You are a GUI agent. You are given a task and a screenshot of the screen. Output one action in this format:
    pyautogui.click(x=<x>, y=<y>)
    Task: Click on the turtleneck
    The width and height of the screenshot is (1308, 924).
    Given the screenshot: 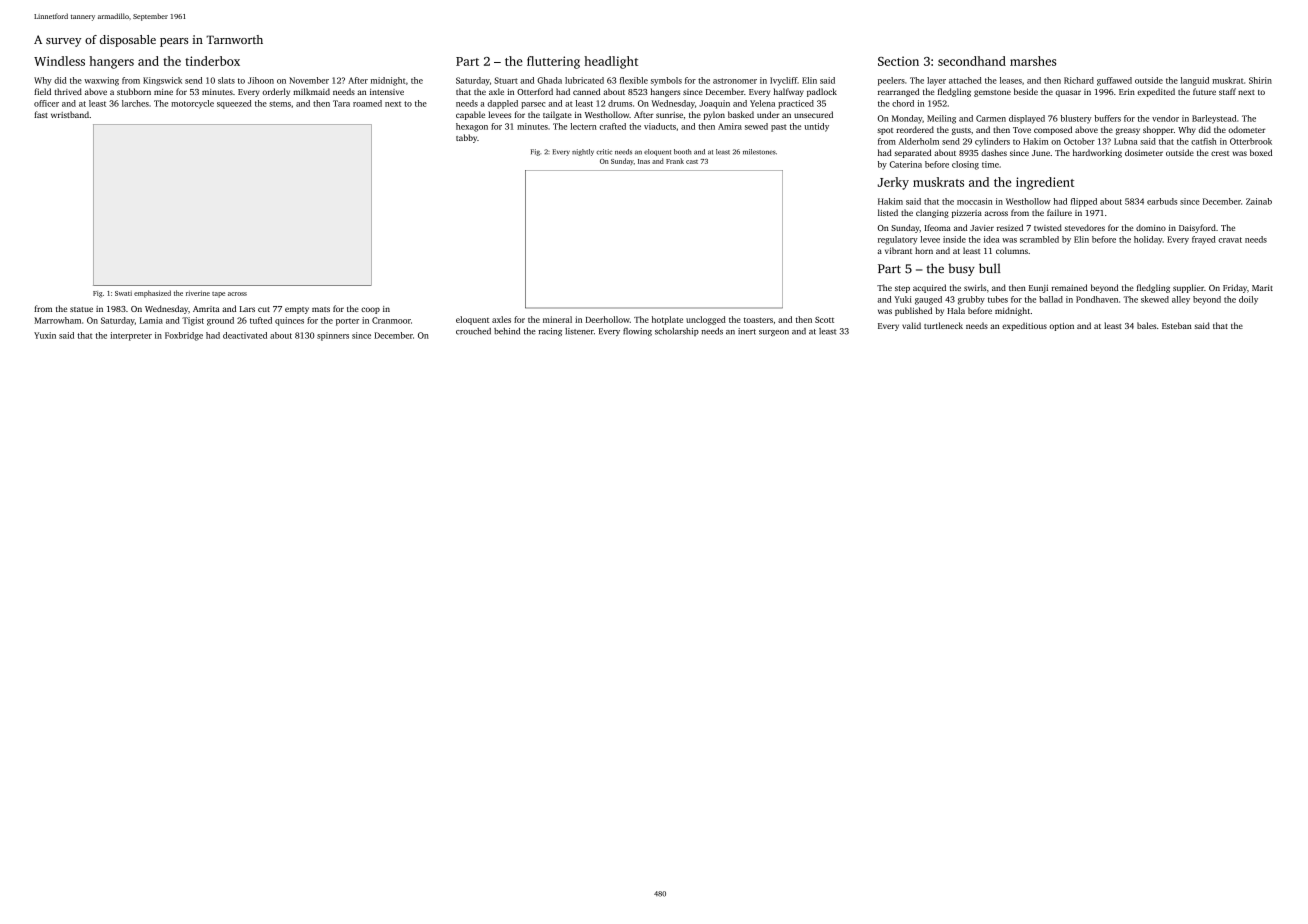 What is the action you would take?
    pyautogui.click(x=943, y=325)
